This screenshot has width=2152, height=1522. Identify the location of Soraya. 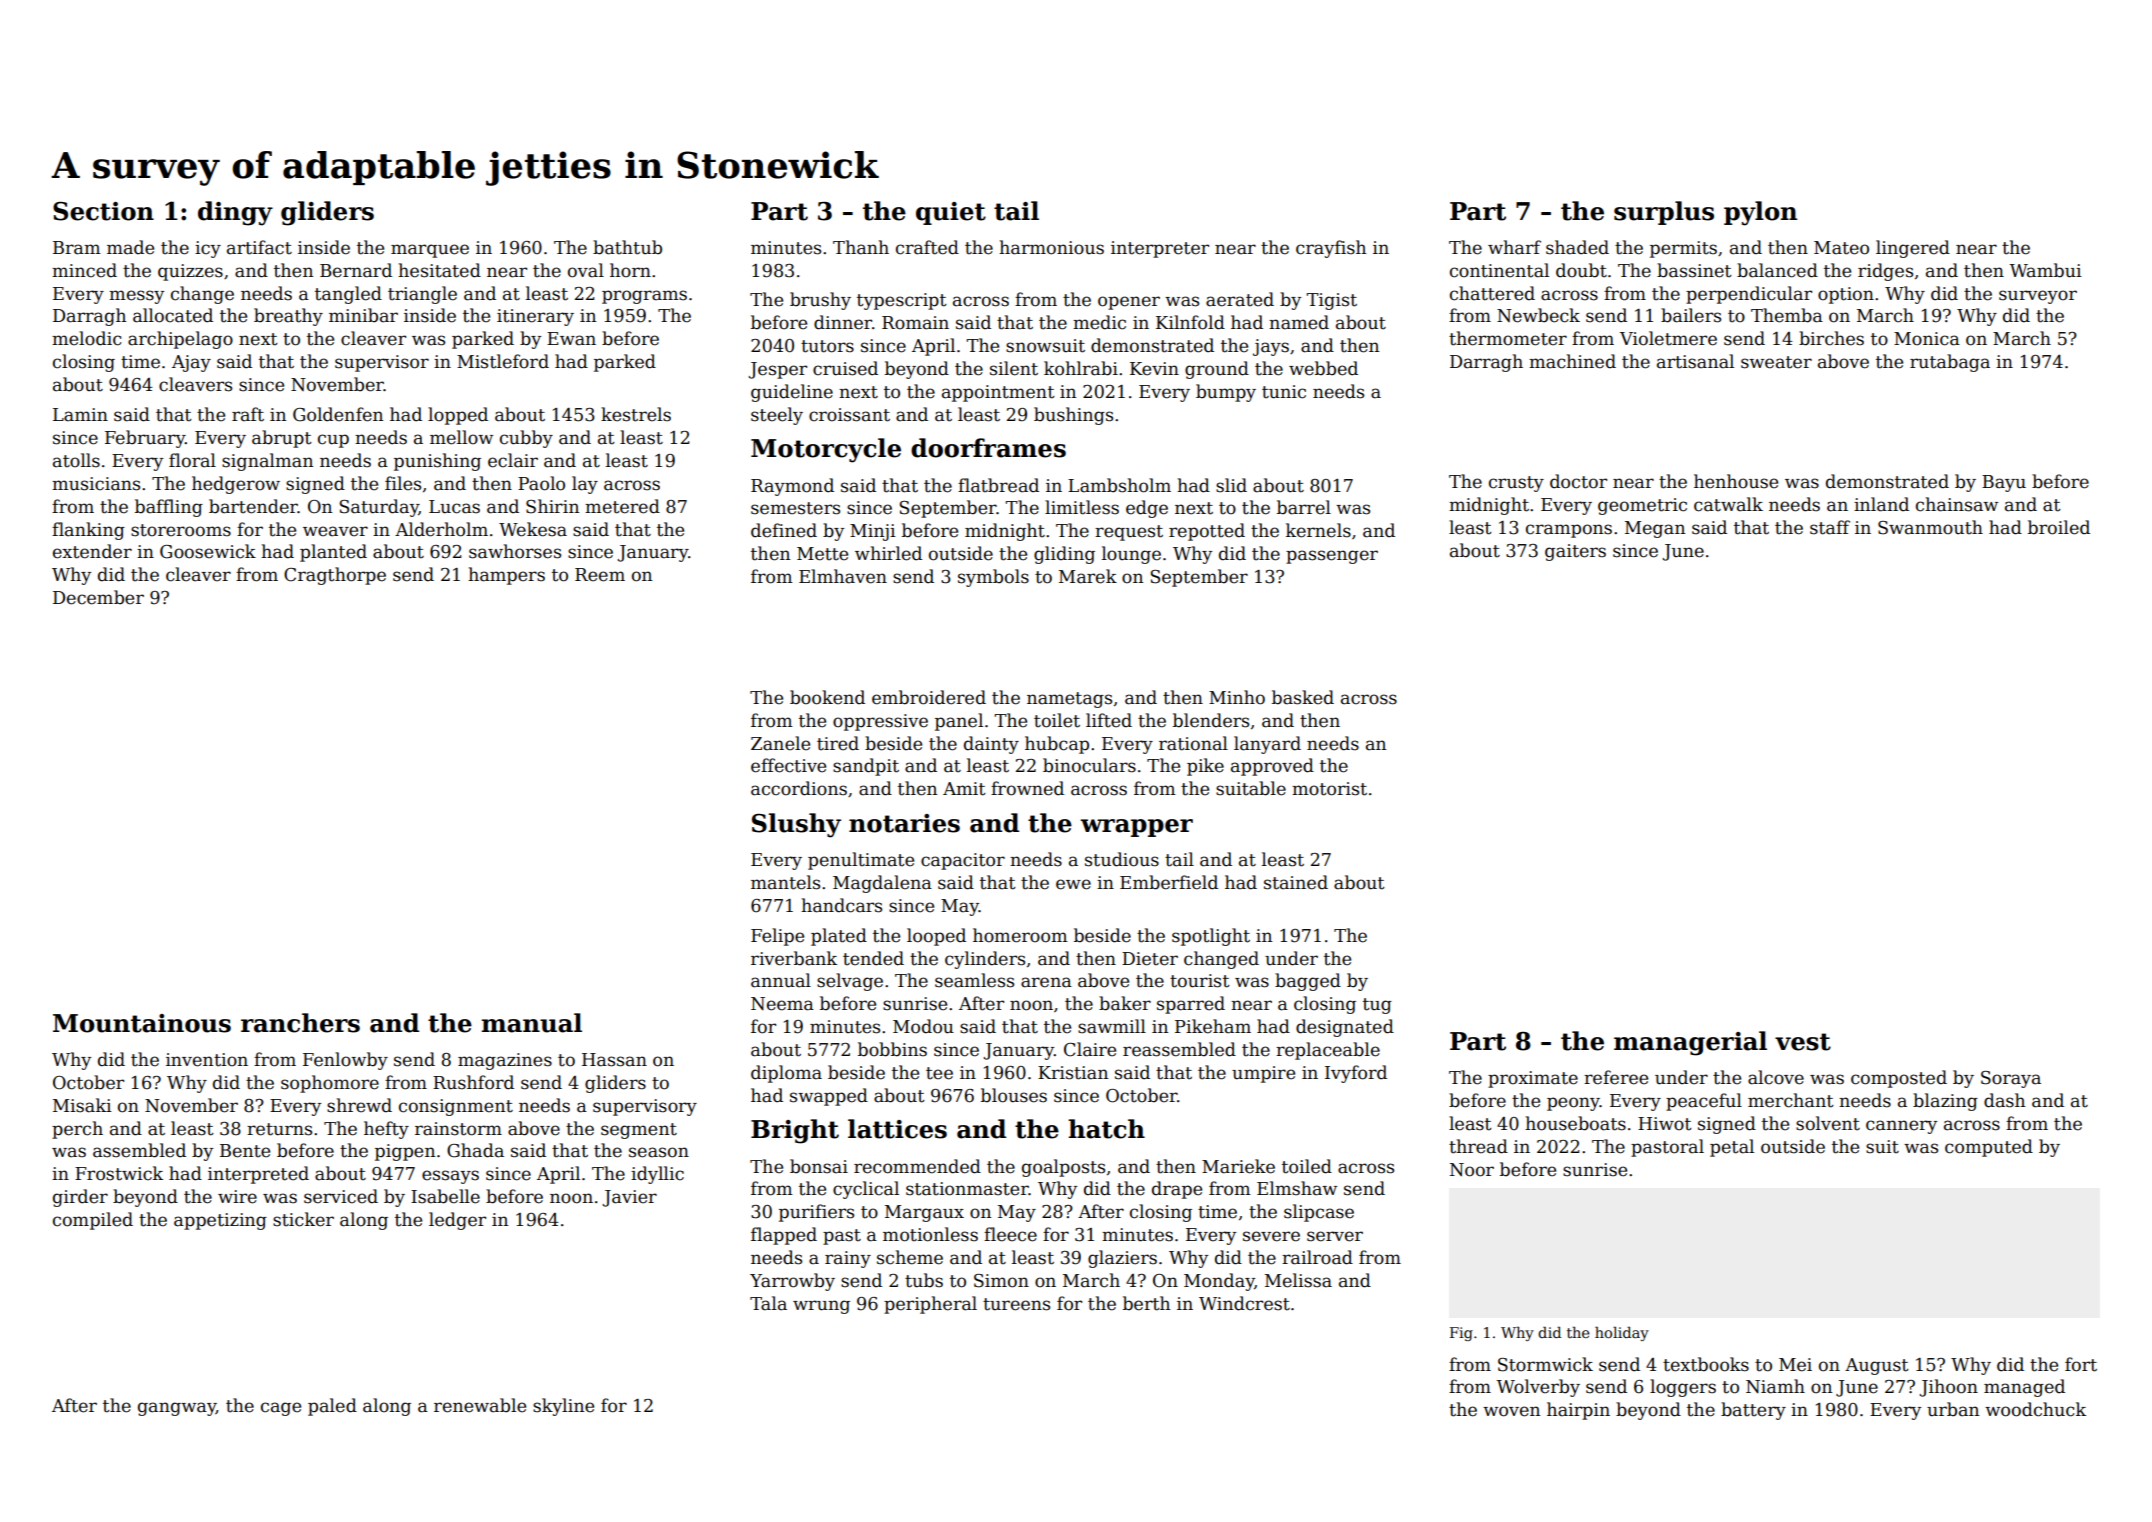
(2011, 1079).
